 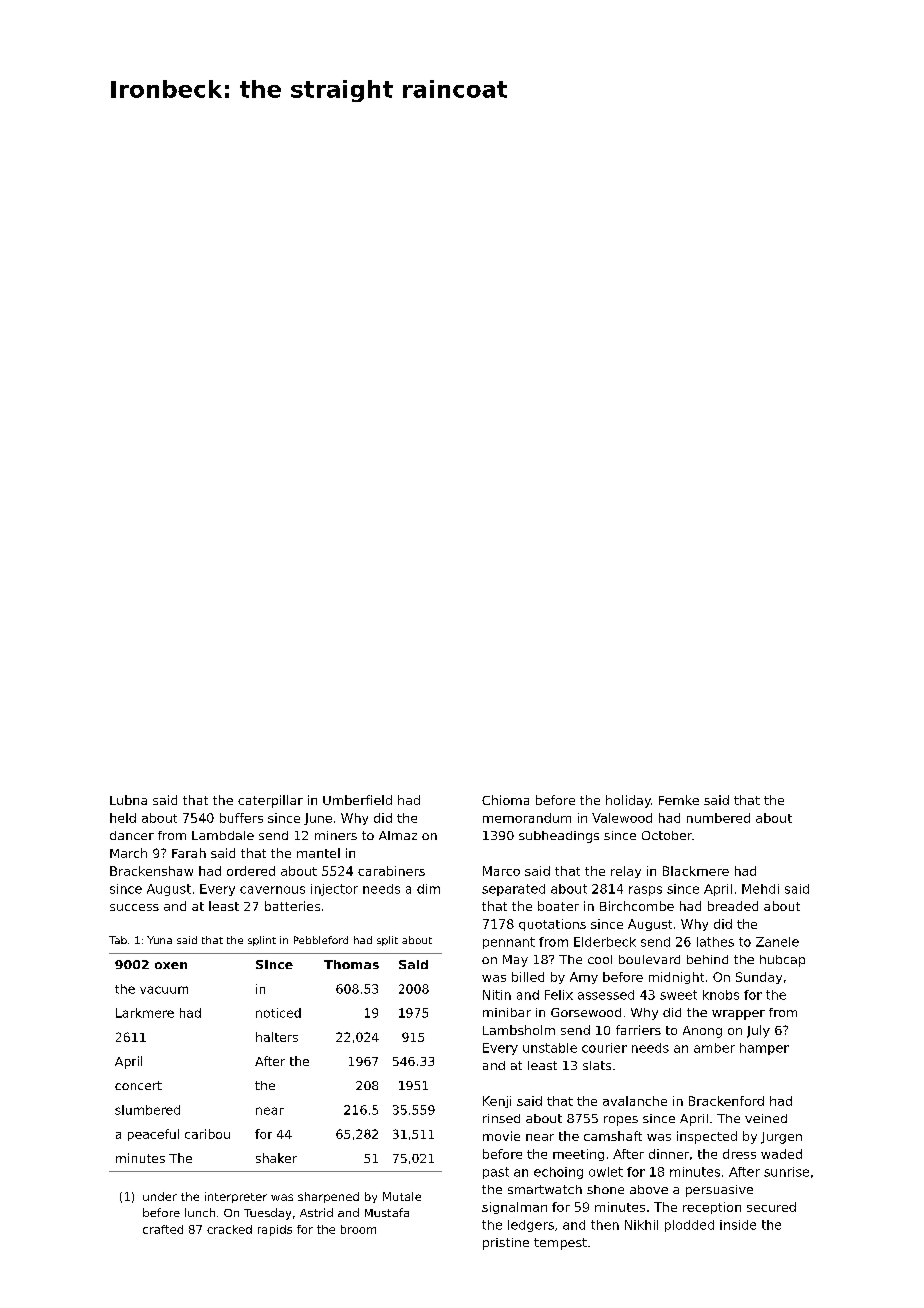 I want to click on Zanele, so click(x=777, y=942).
